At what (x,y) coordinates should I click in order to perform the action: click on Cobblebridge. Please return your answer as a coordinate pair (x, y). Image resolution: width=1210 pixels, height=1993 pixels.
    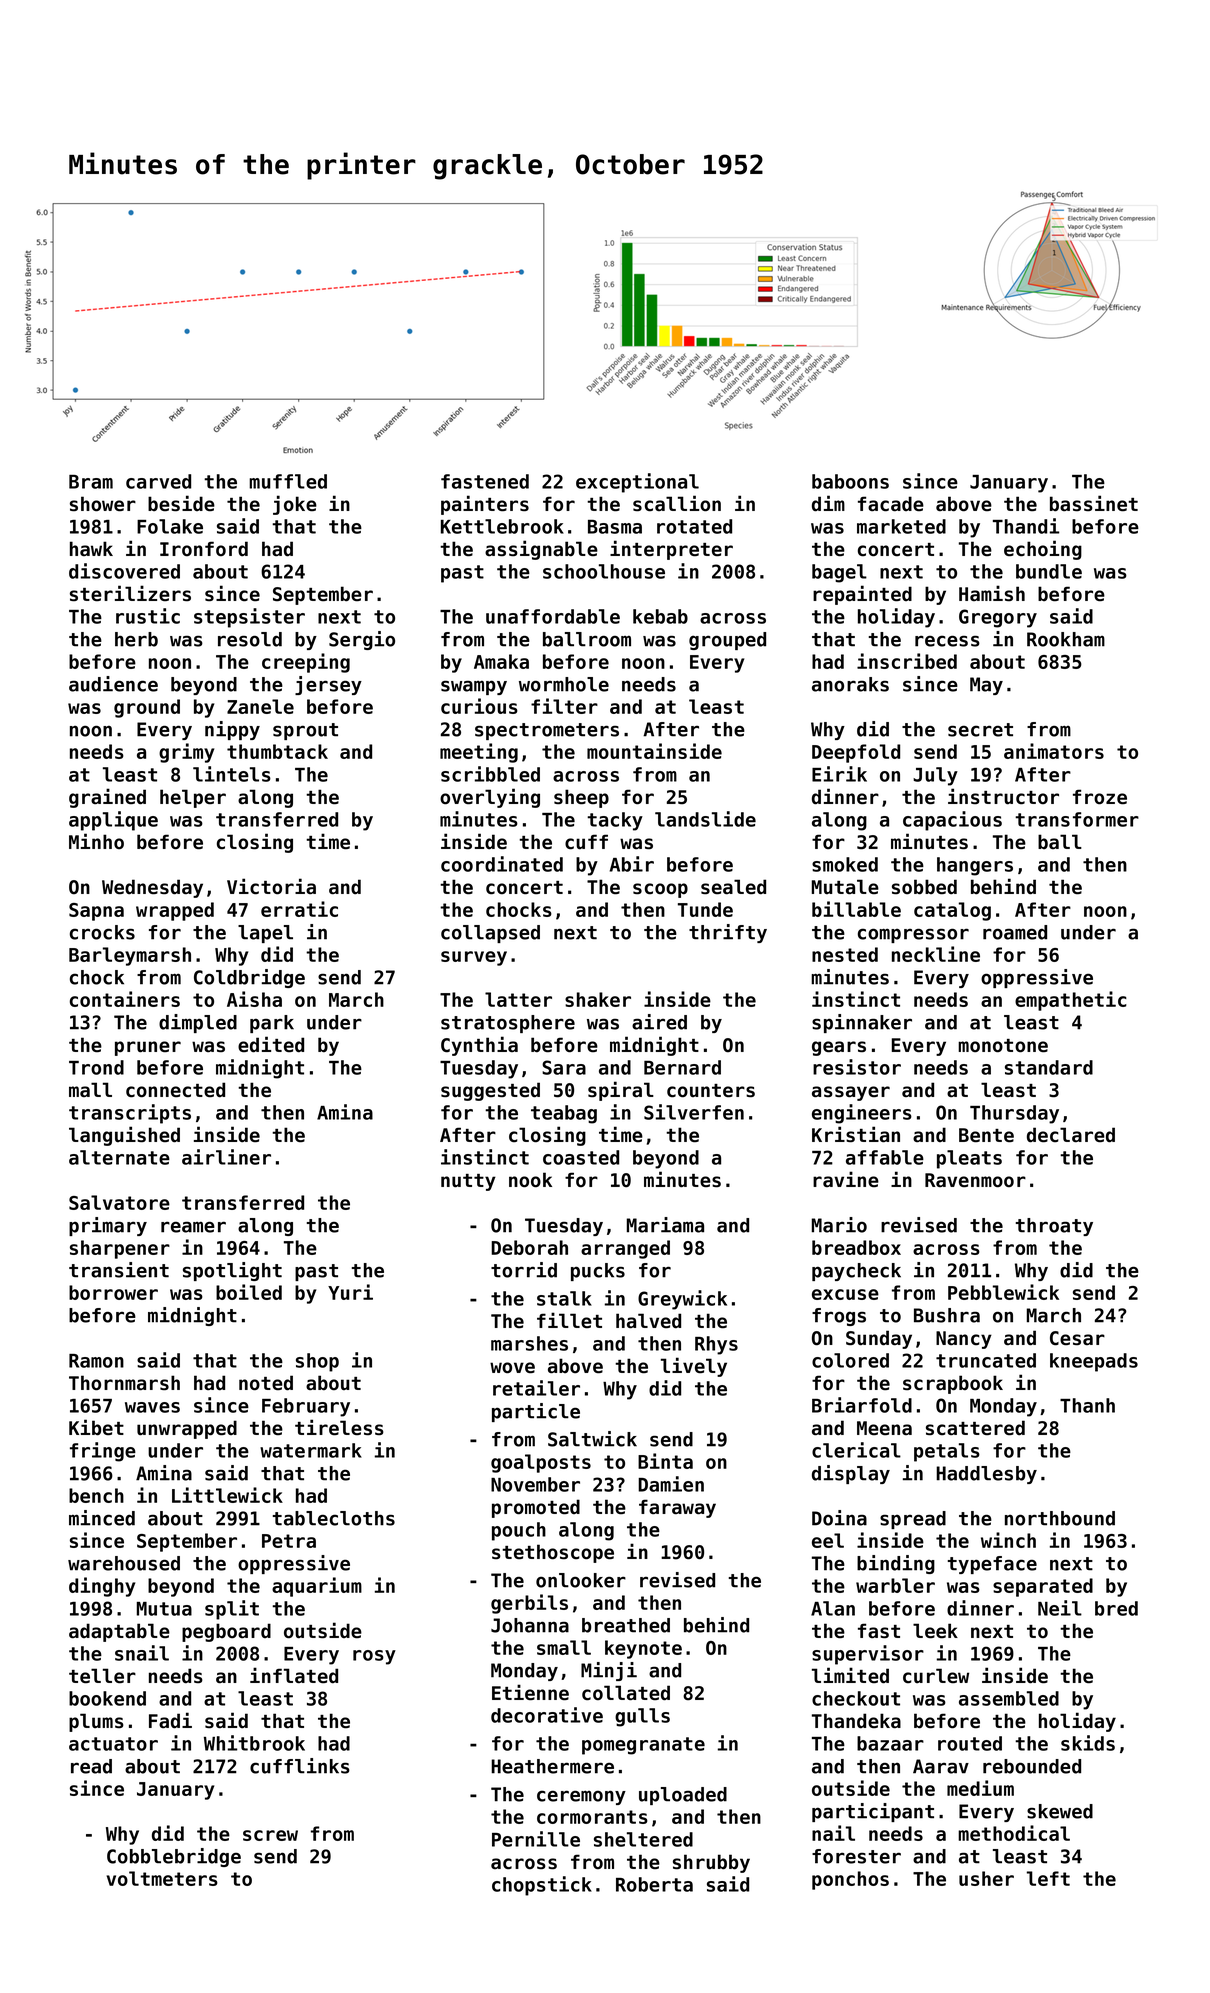
    Looking at the image, I should click on (174, 1857).
